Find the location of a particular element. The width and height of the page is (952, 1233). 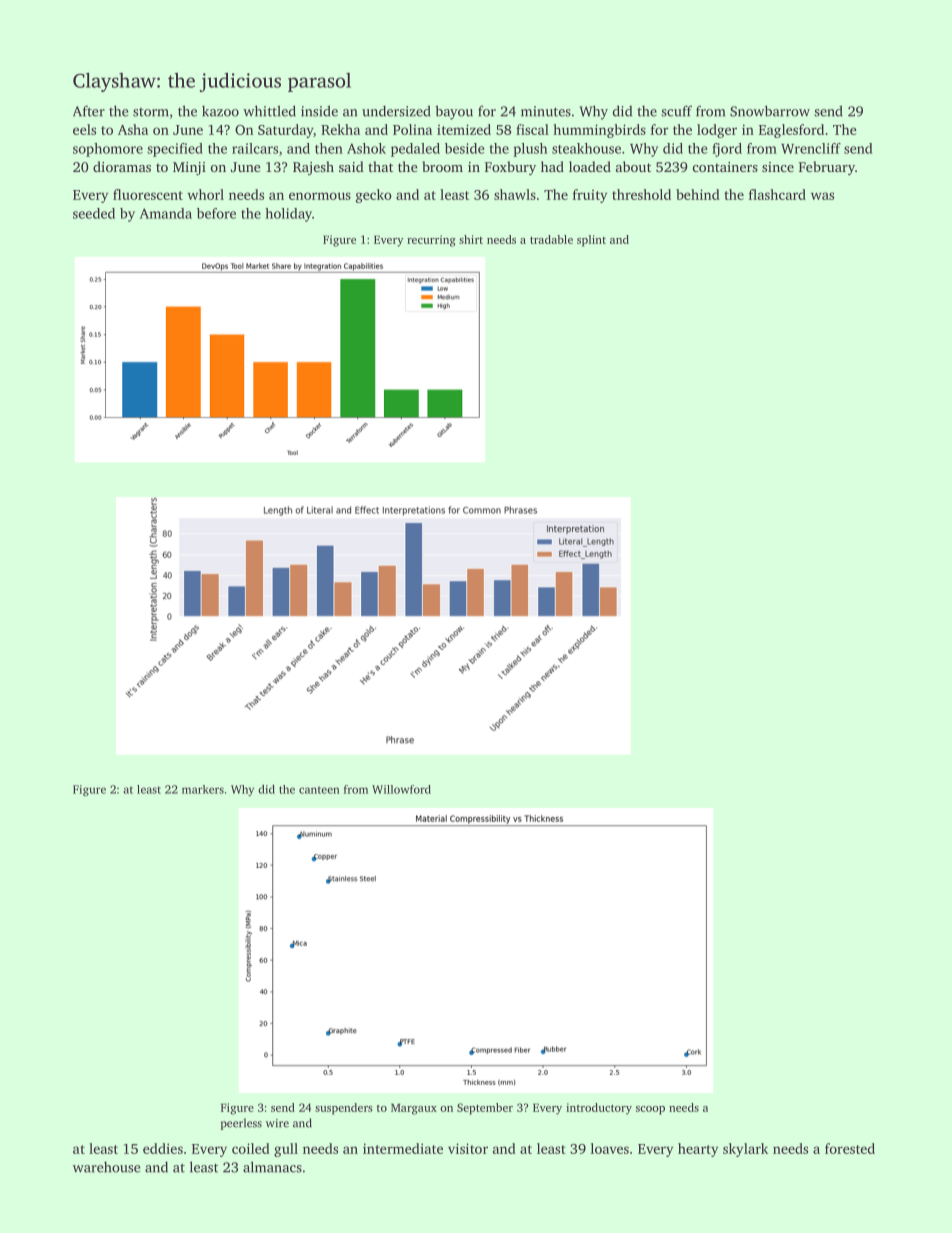

shirt is located at coordinates (471, 239).
